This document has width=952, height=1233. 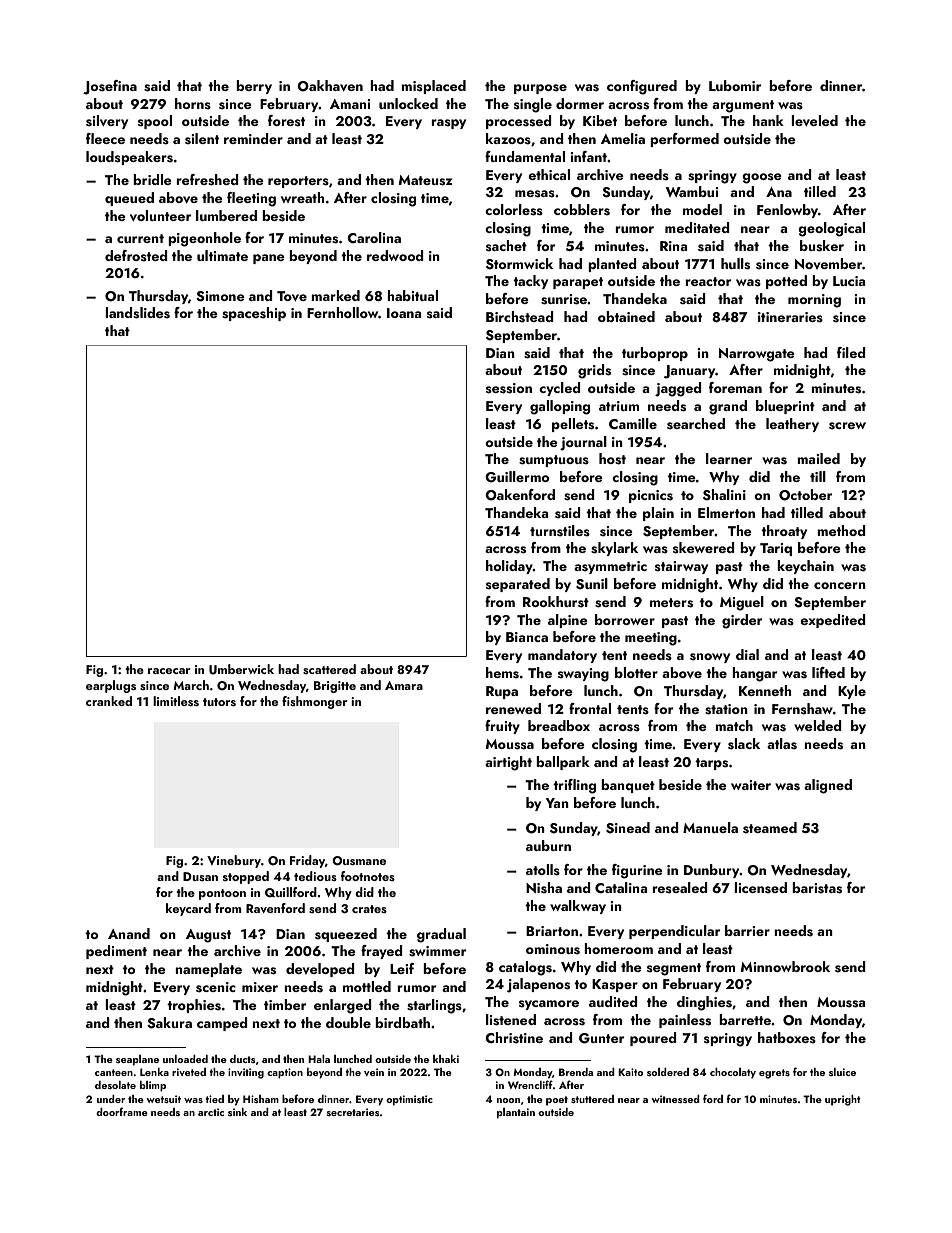 I want to click on waiter, so click(x=751, y=785).
